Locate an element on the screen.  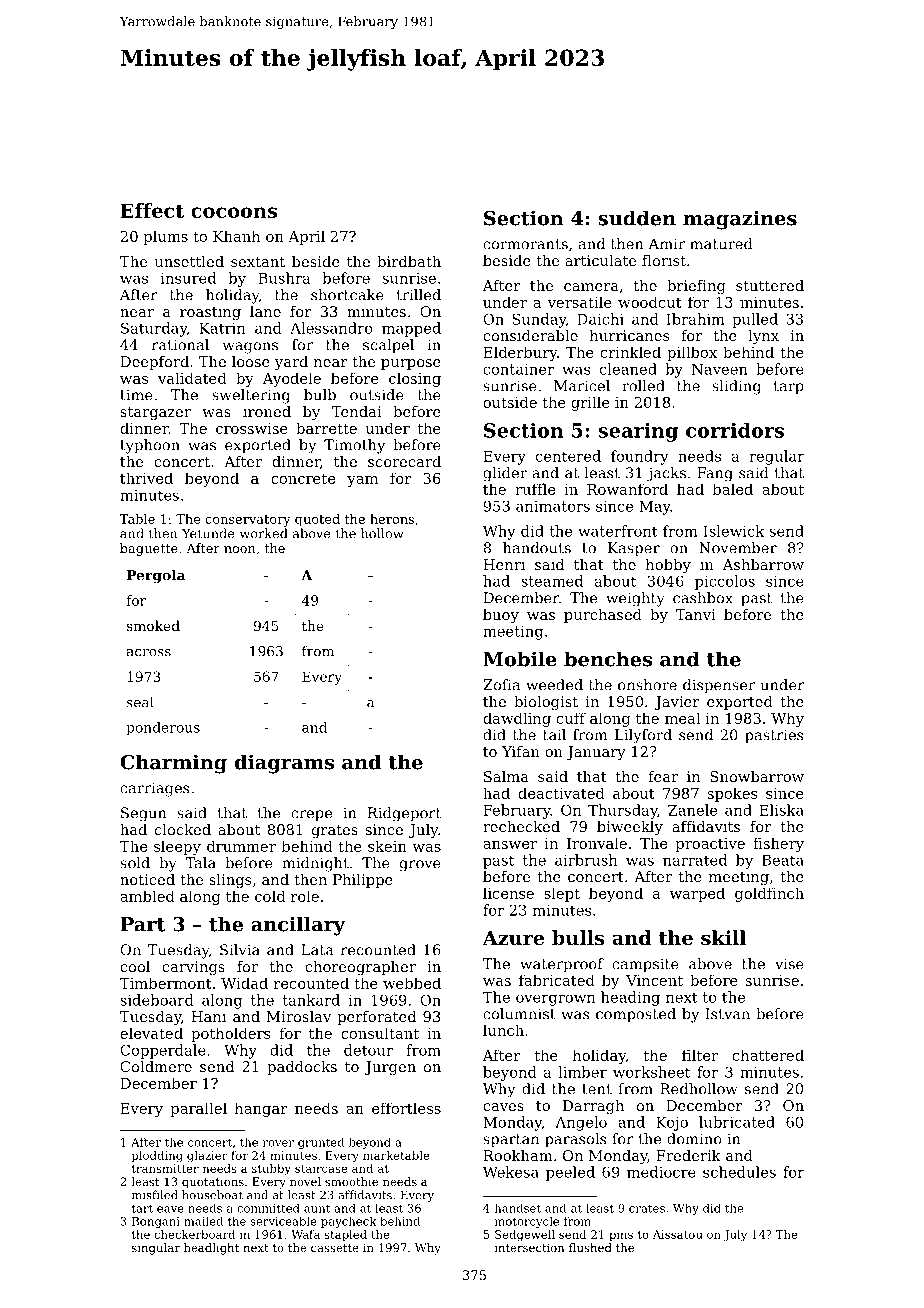
cormorants is located at coordinates (525, 244).
